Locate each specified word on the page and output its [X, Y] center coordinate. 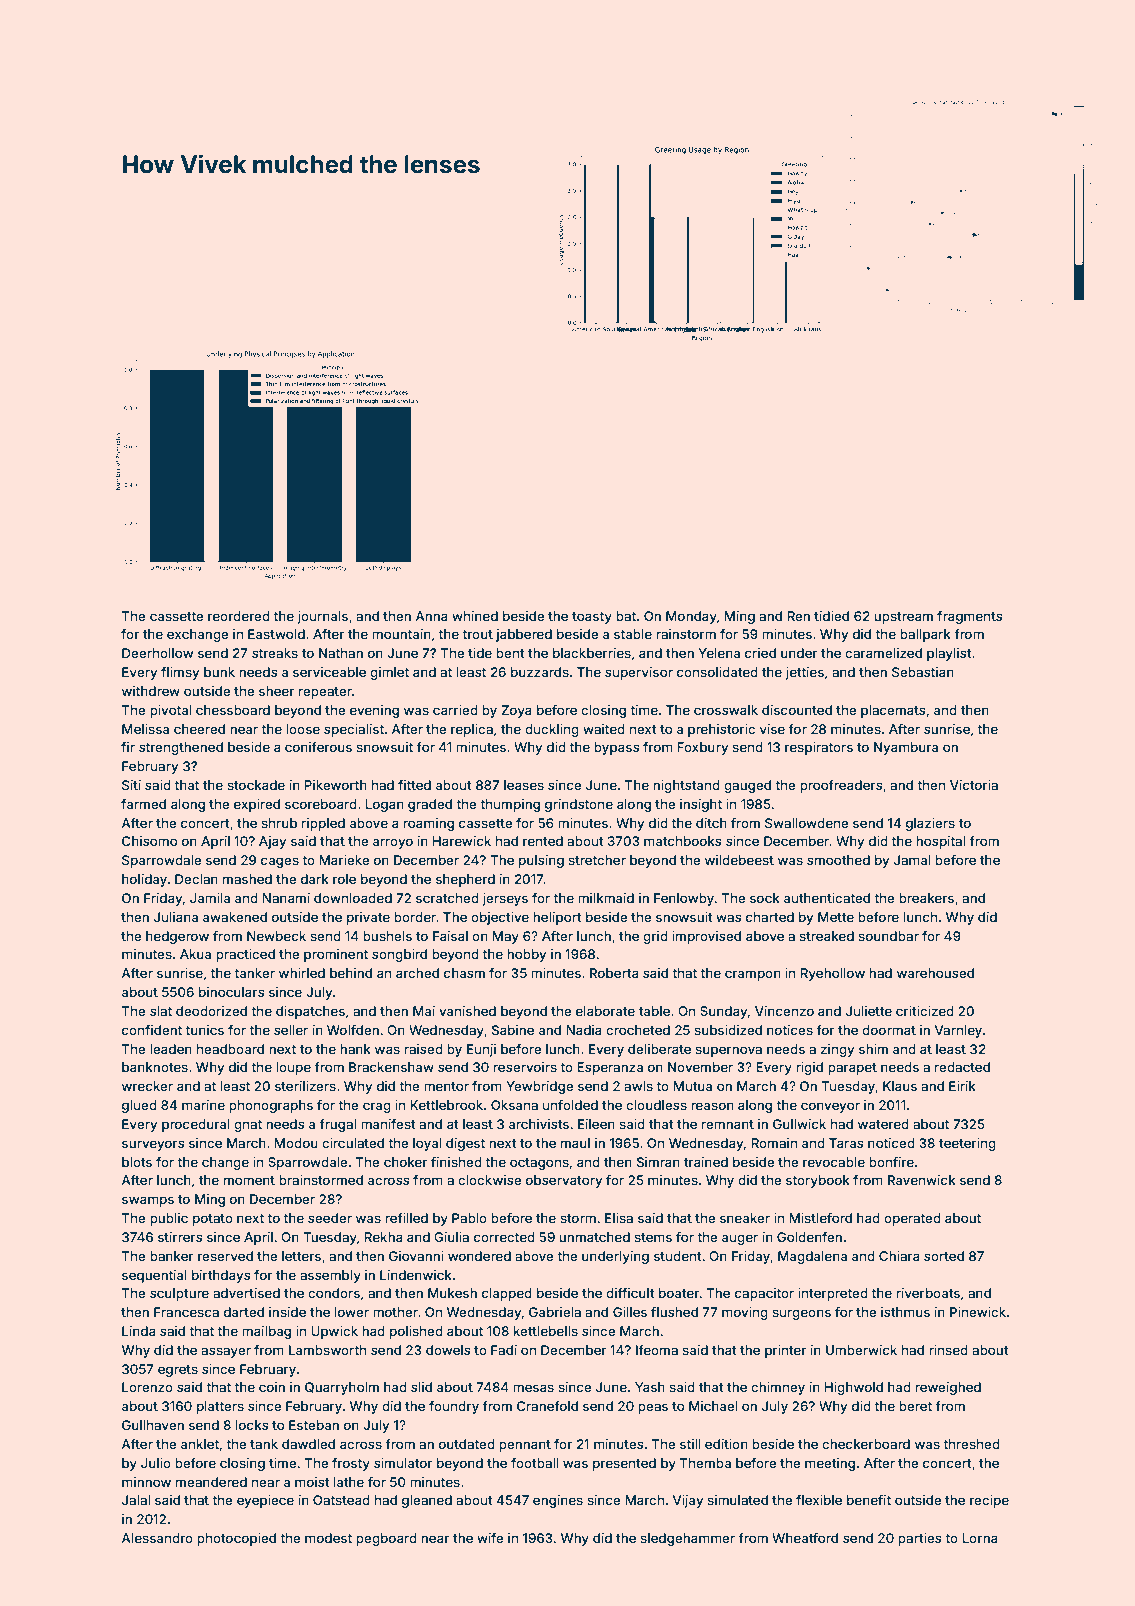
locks [252, 1425]
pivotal [170, 711]
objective [500, 918]
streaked [826, 936]
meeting [830, 1464]
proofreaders [841, 786]
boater [679, 1293]
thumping [510, 805]
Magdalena [812, 1257]
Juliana [176, 917]
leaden [171, 1049]
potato [213, 1220]
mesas [533, 1388]
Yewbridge [540, 1087]
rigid [809, 1068]
